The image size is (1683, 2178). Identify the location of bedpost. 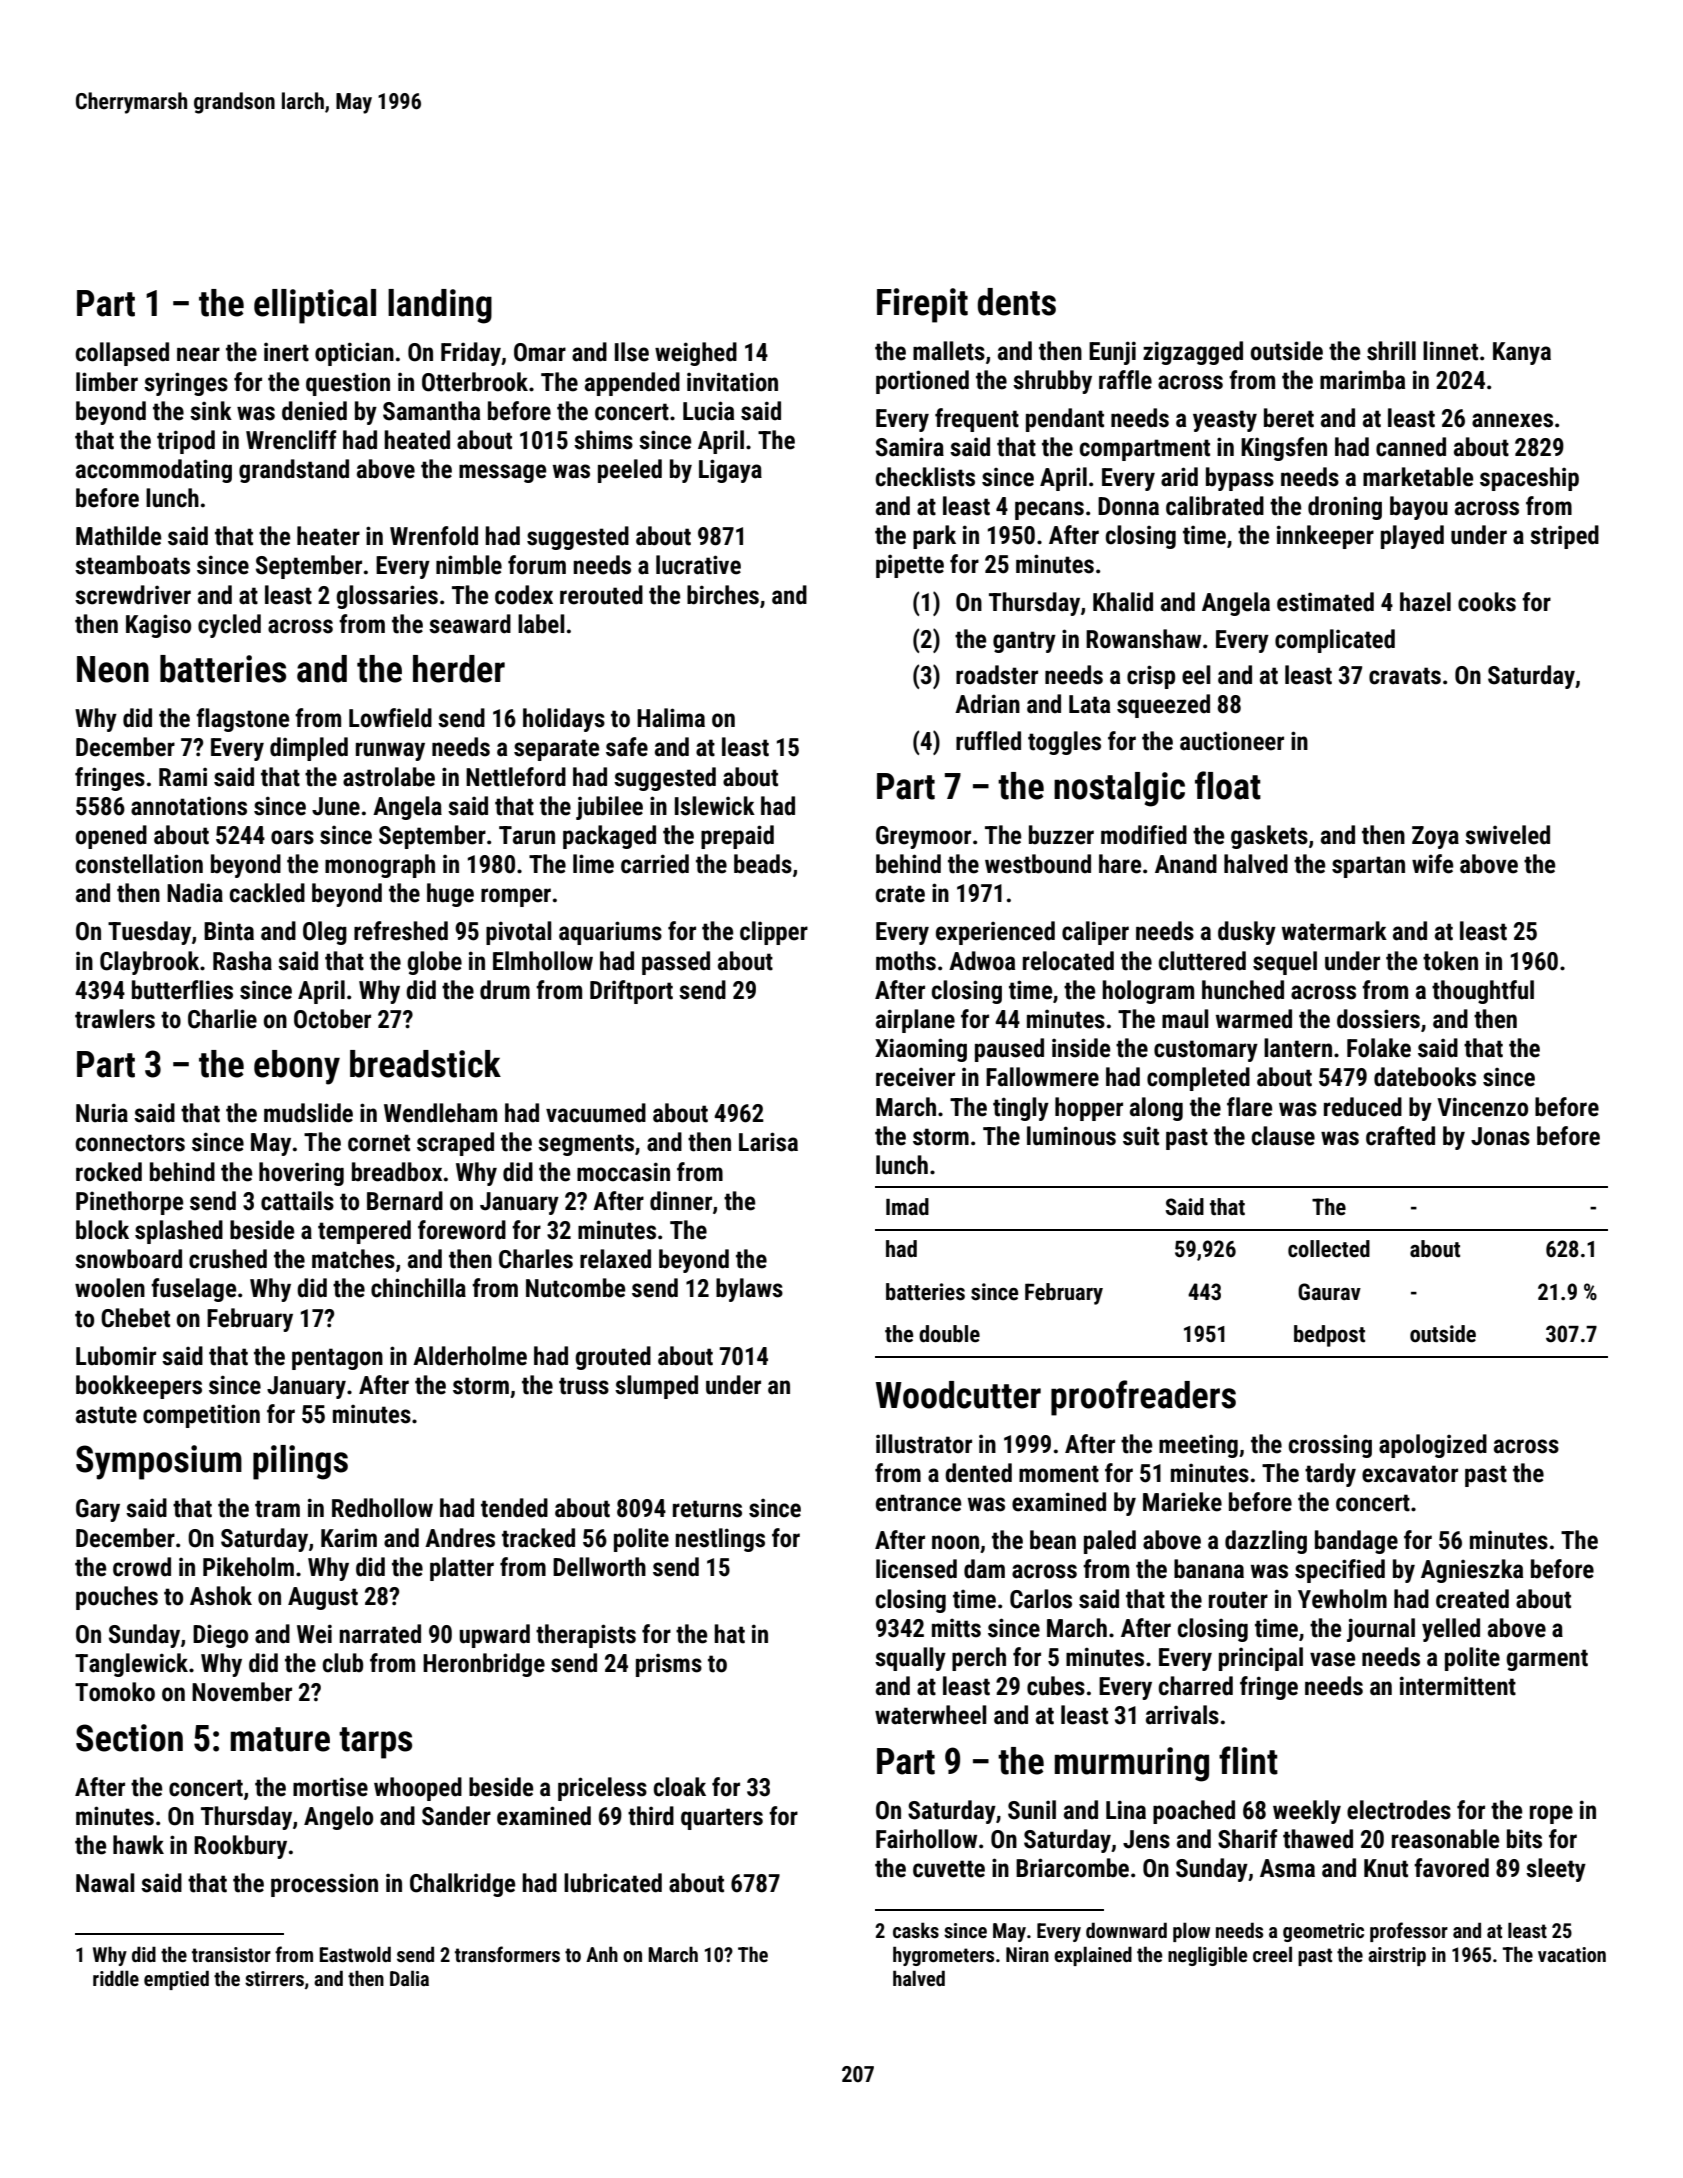
(1329, 1336).
